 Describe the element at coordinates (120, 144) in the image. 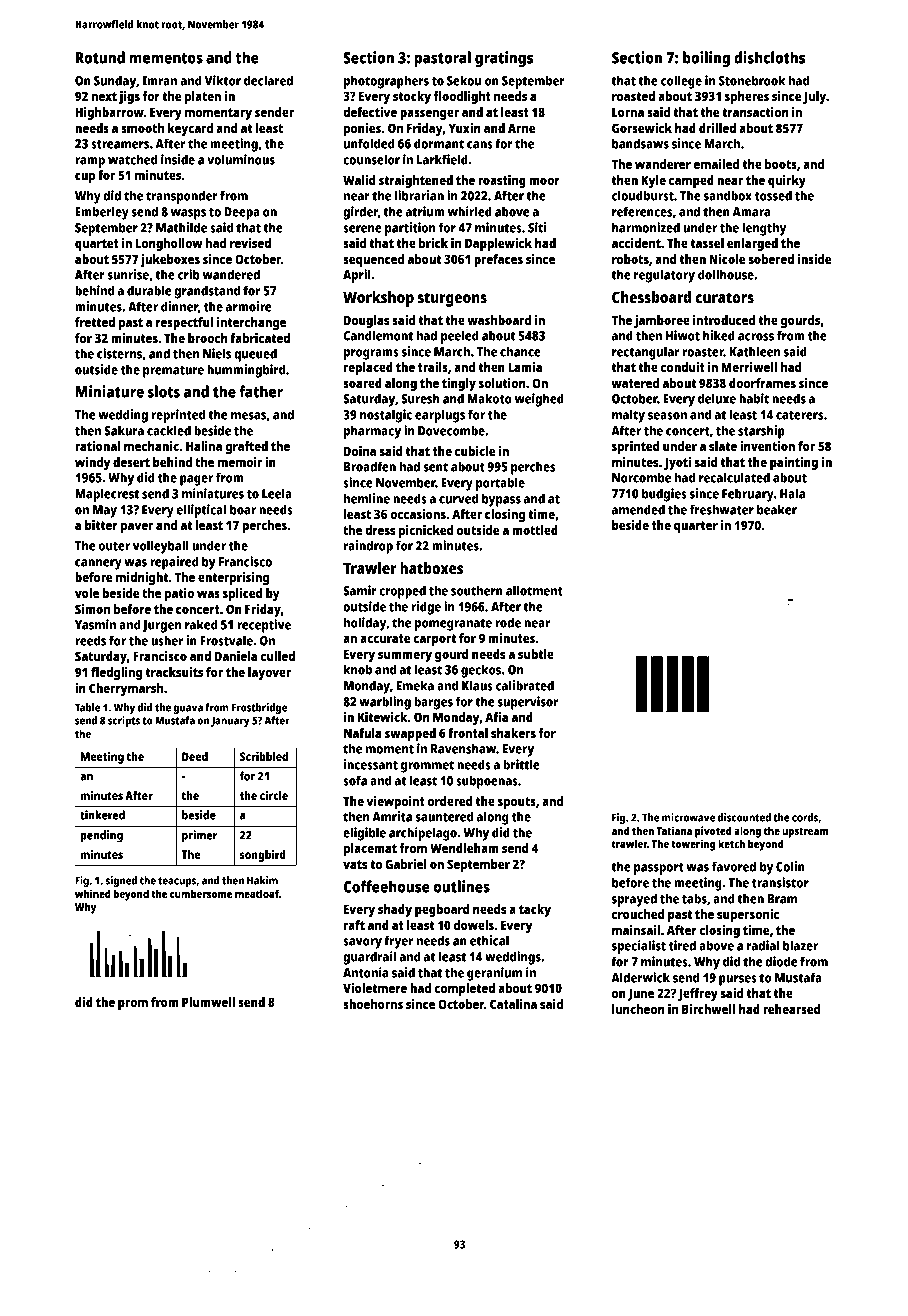

I see `streamers` at that location.
